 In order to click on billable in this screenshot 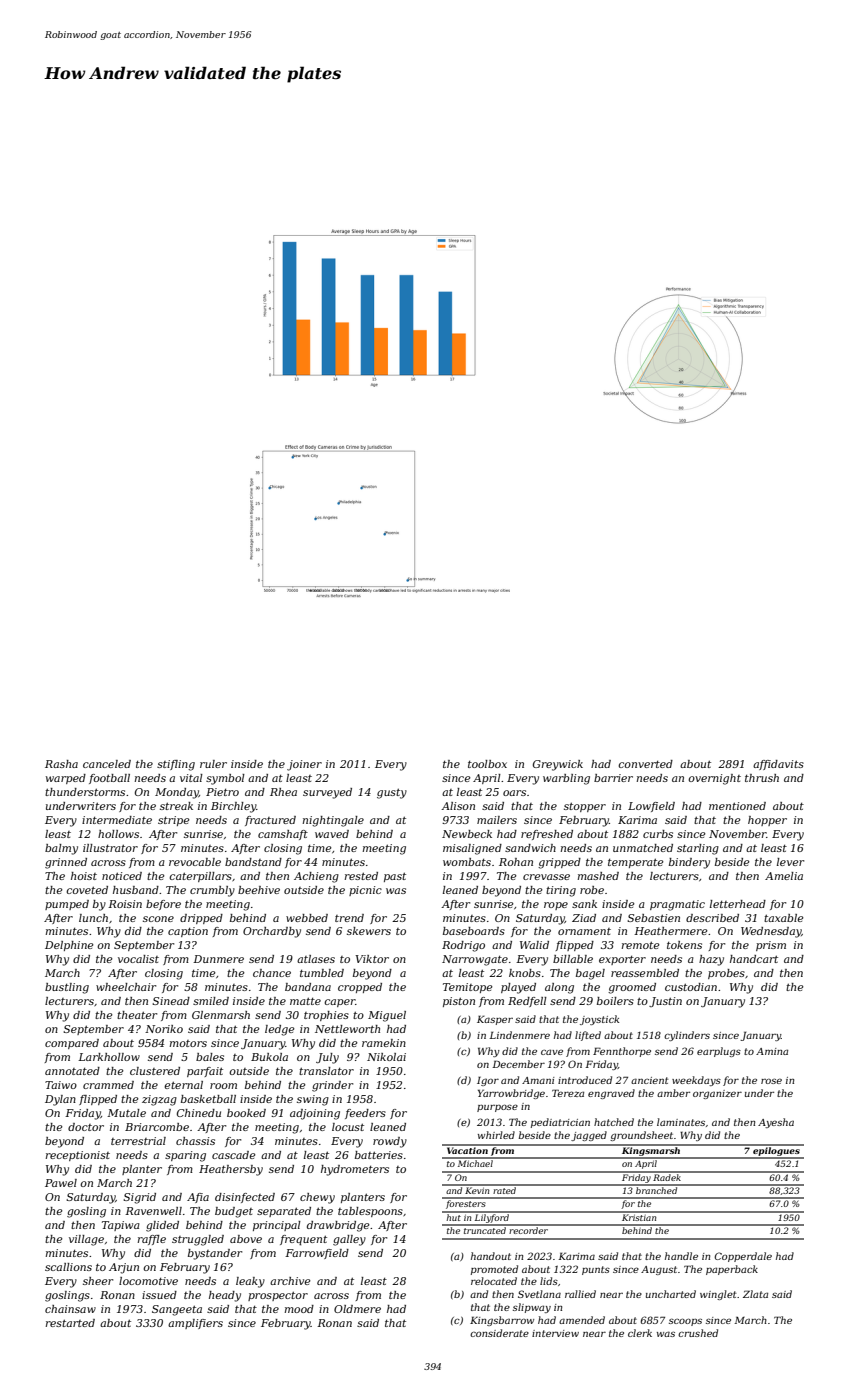, I will do `click(573, 959)`.
